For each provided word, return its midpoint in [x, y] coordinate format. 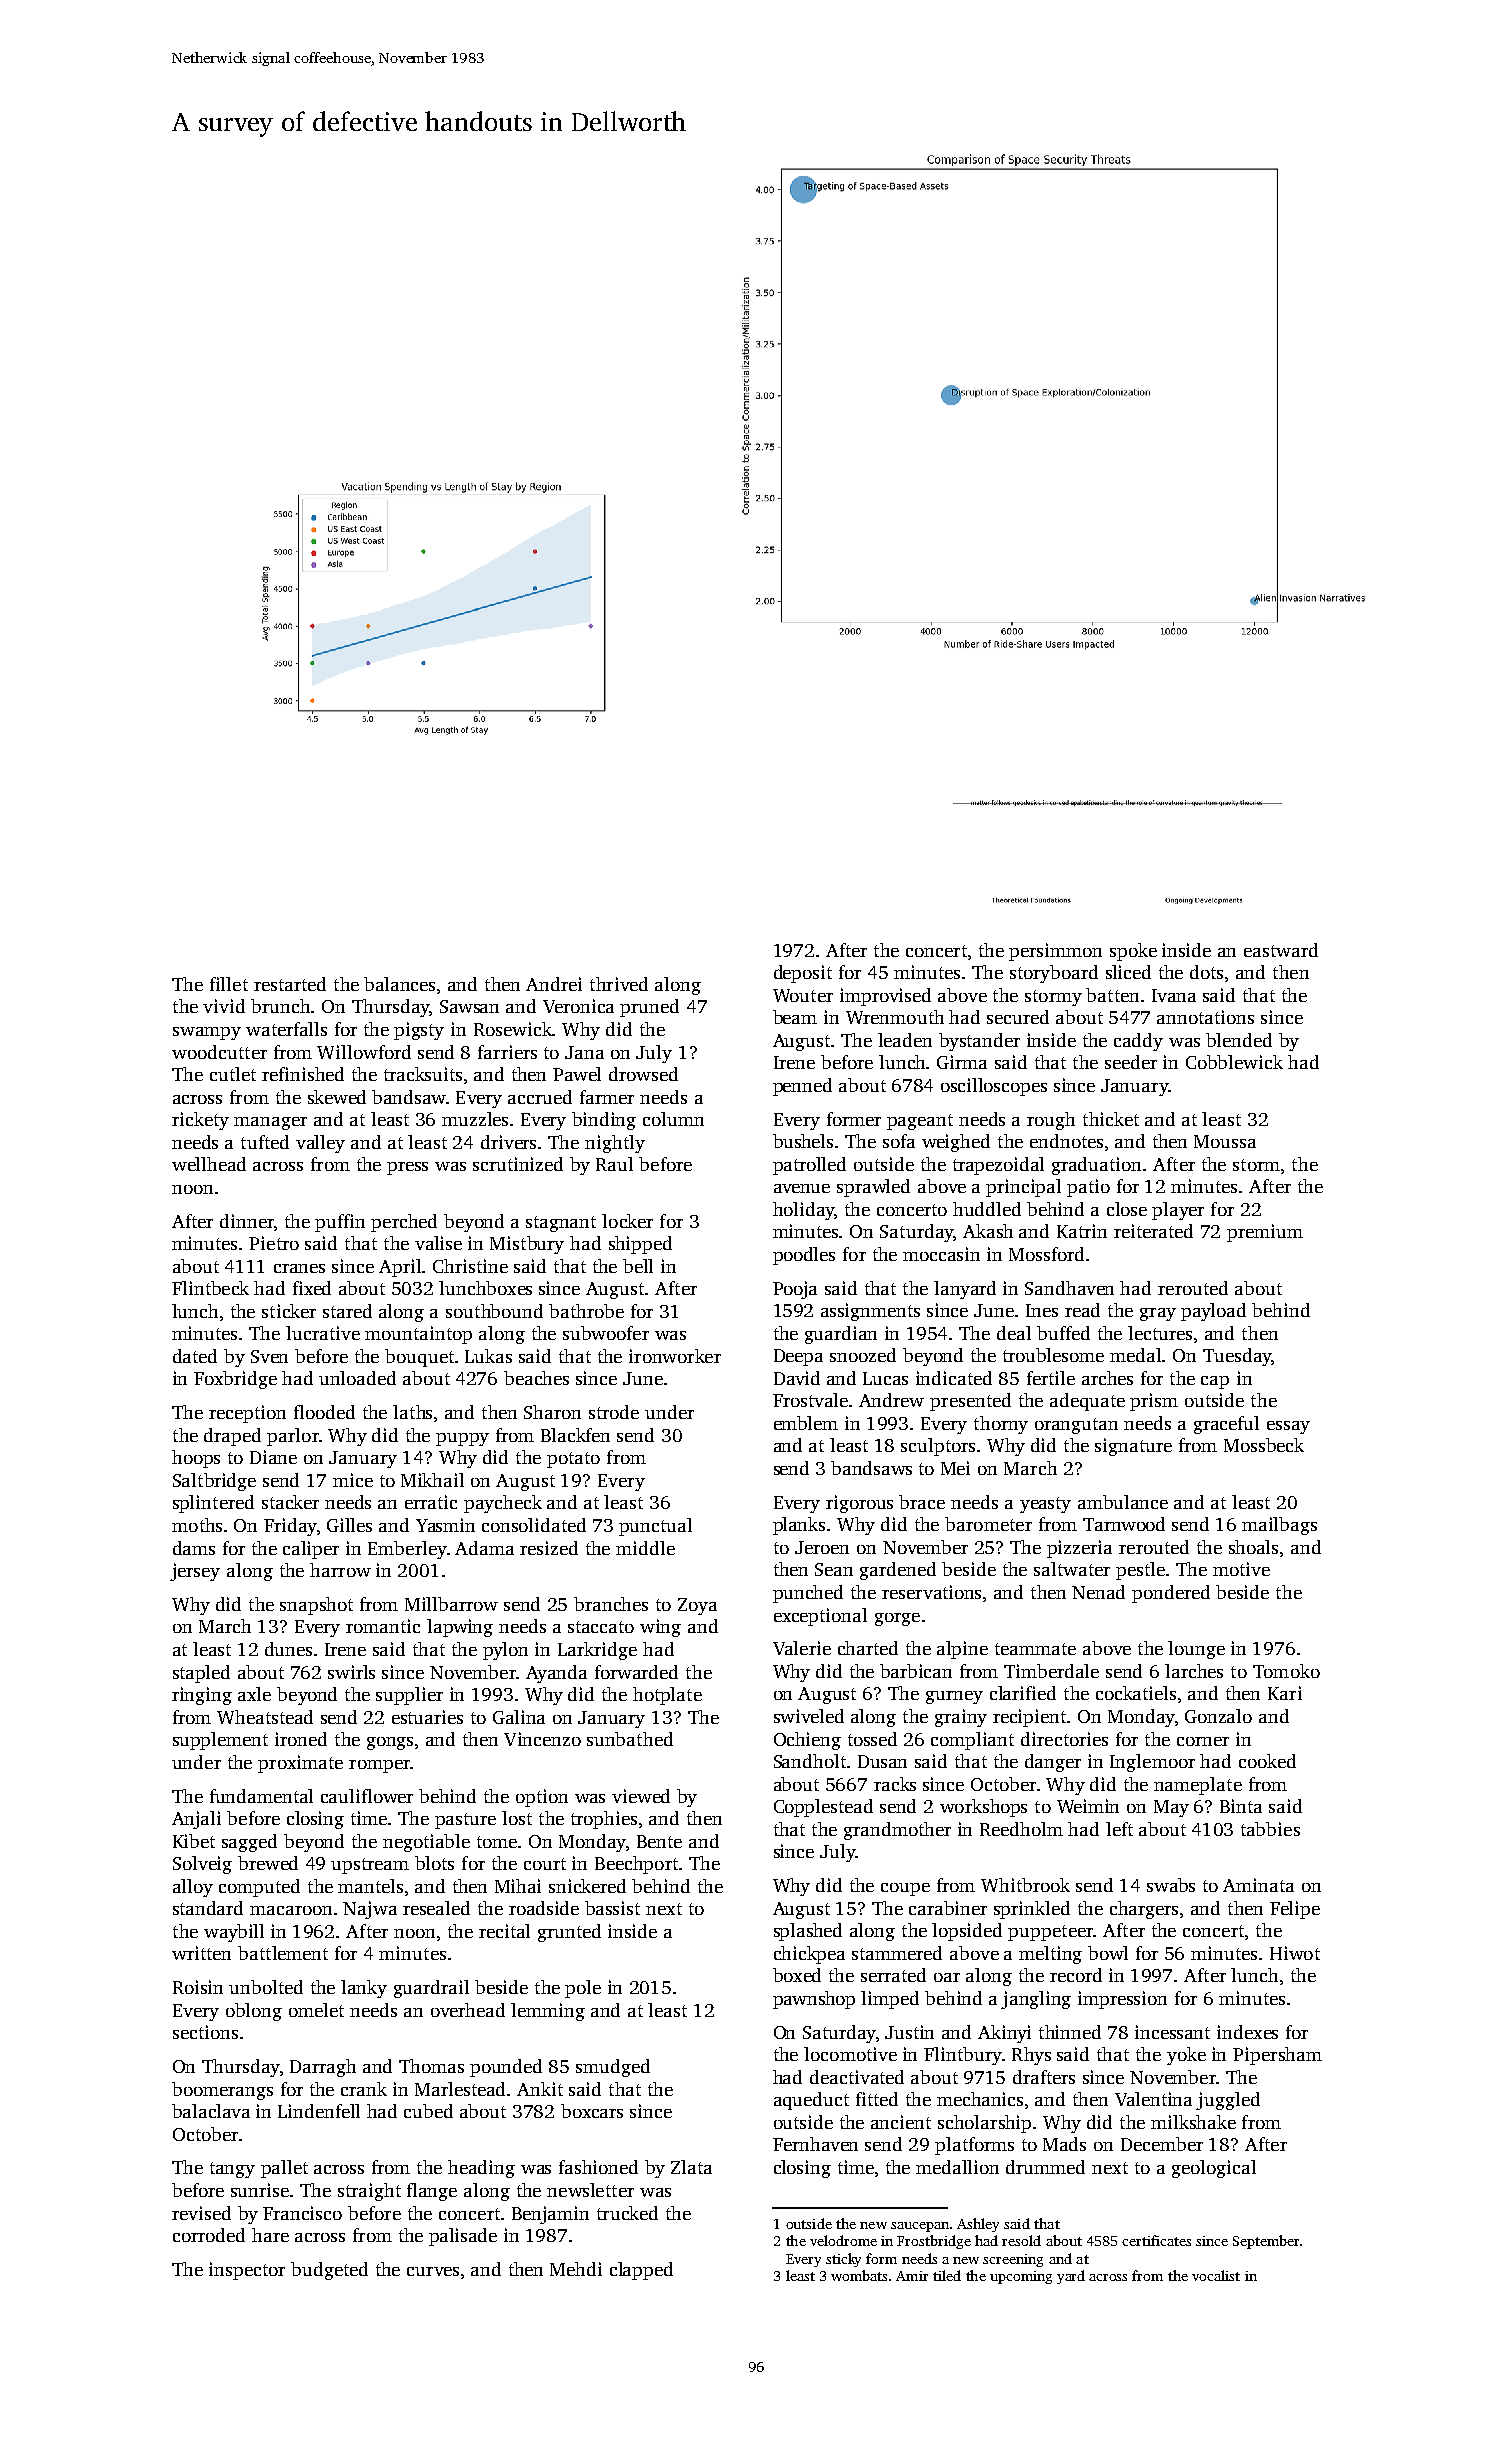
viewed [641, 1796]
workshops [983, 1808]
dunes [288, 1649]
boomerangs [222, 2091]
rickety [200, 1121]
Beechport [636, 1865]
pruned [649, 1008]
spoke [1133, 952]
